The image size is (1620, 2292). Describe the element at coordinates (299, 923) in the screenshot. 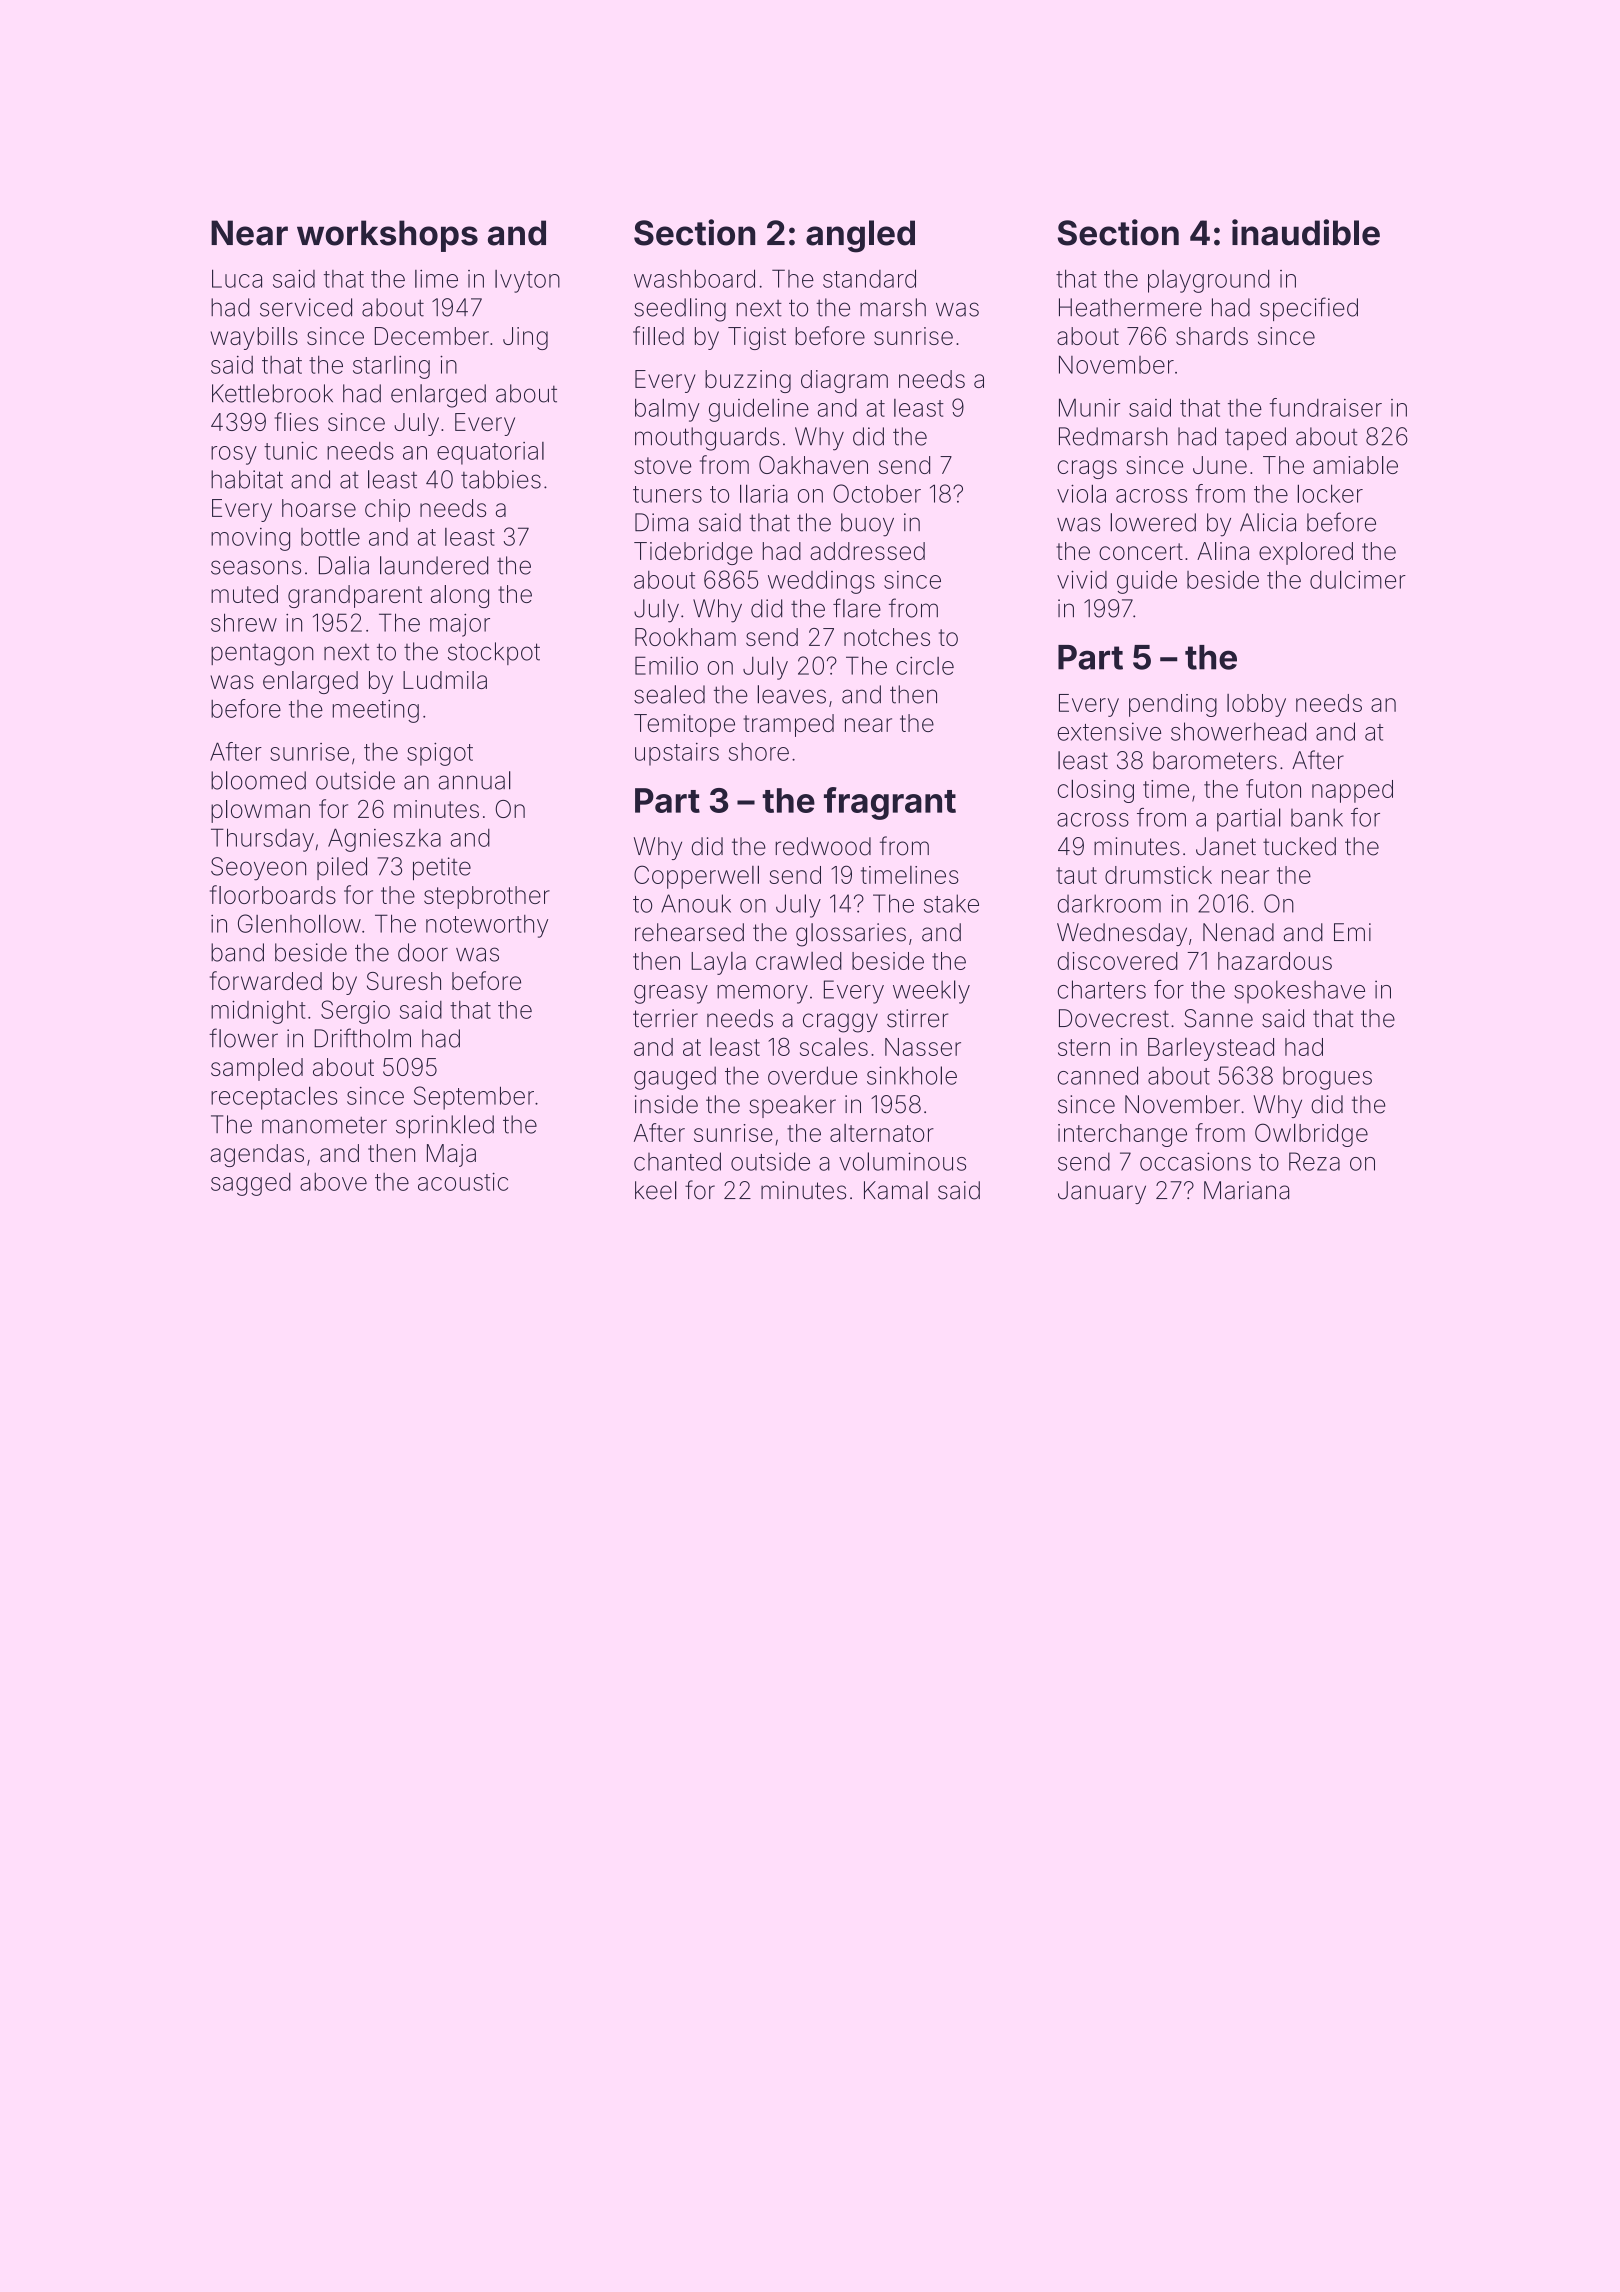

I see `Glenhollow` at that location.
